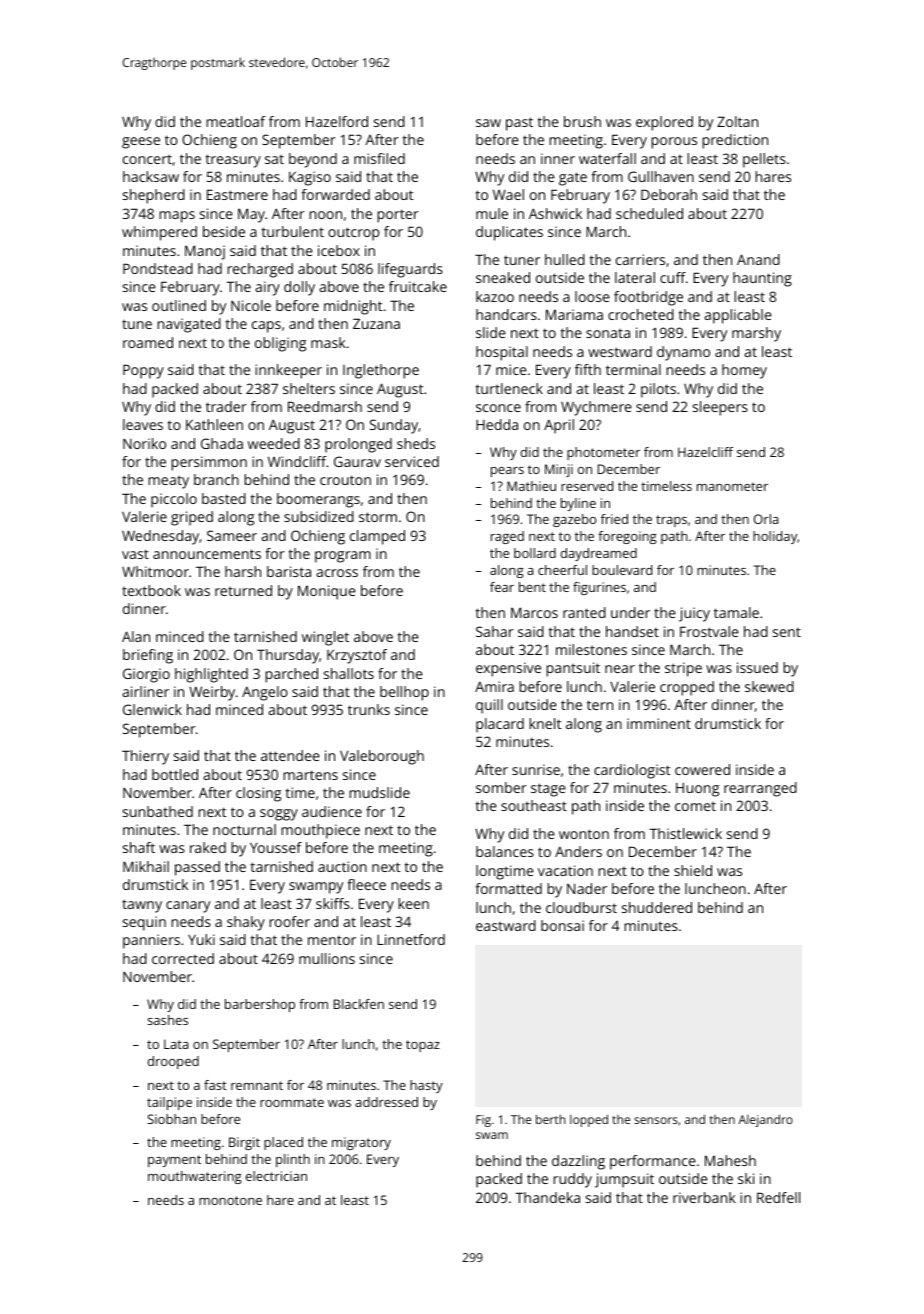 This screenshot has height=1314, width=924. I want to click on monotone, so click(230, 1200).
